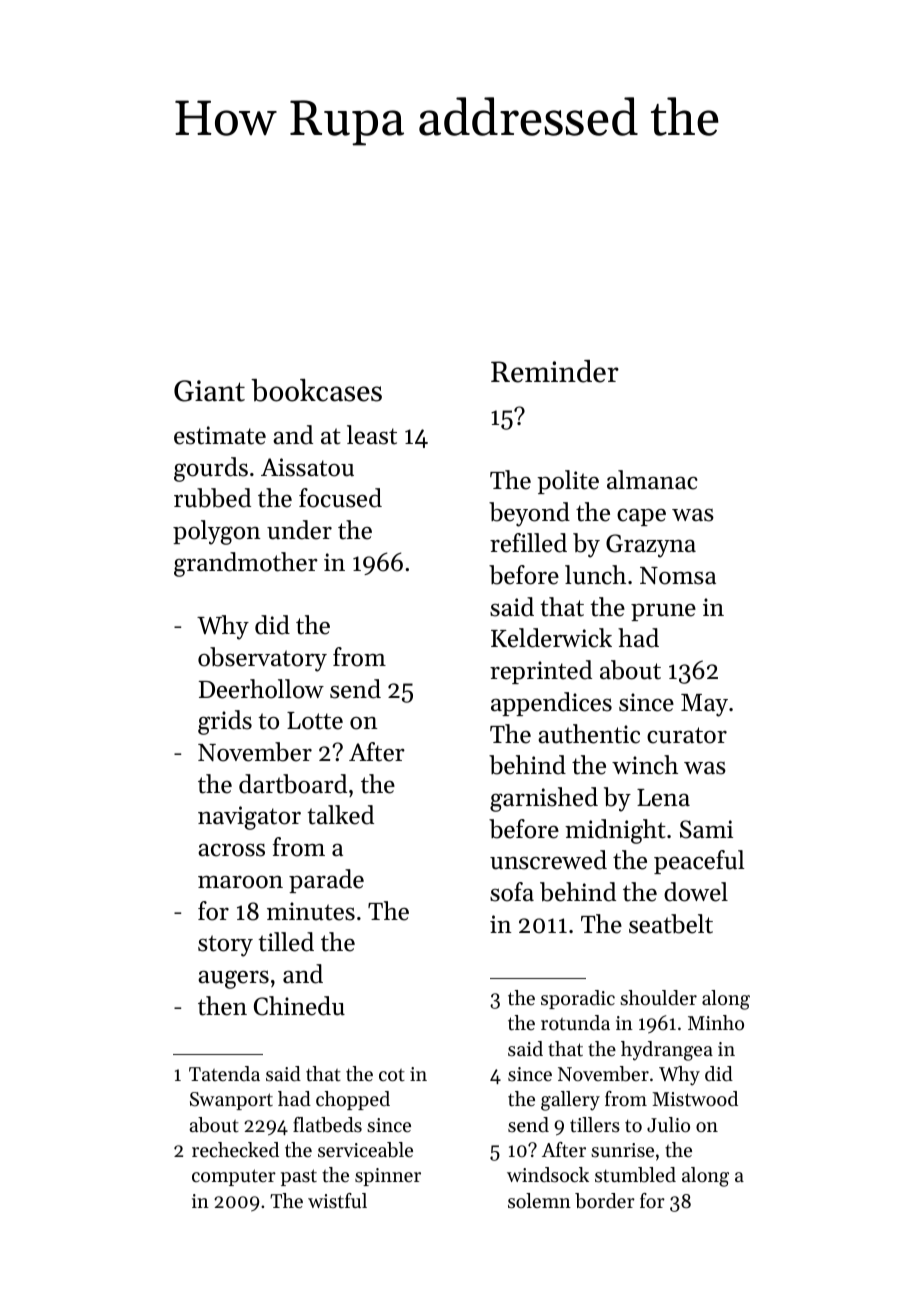 This screenshot has width=924, height=1311. What do you see at coordinates (217, 532) in the screenshot?
I see `polygon` at bounding box center [217, 532].
